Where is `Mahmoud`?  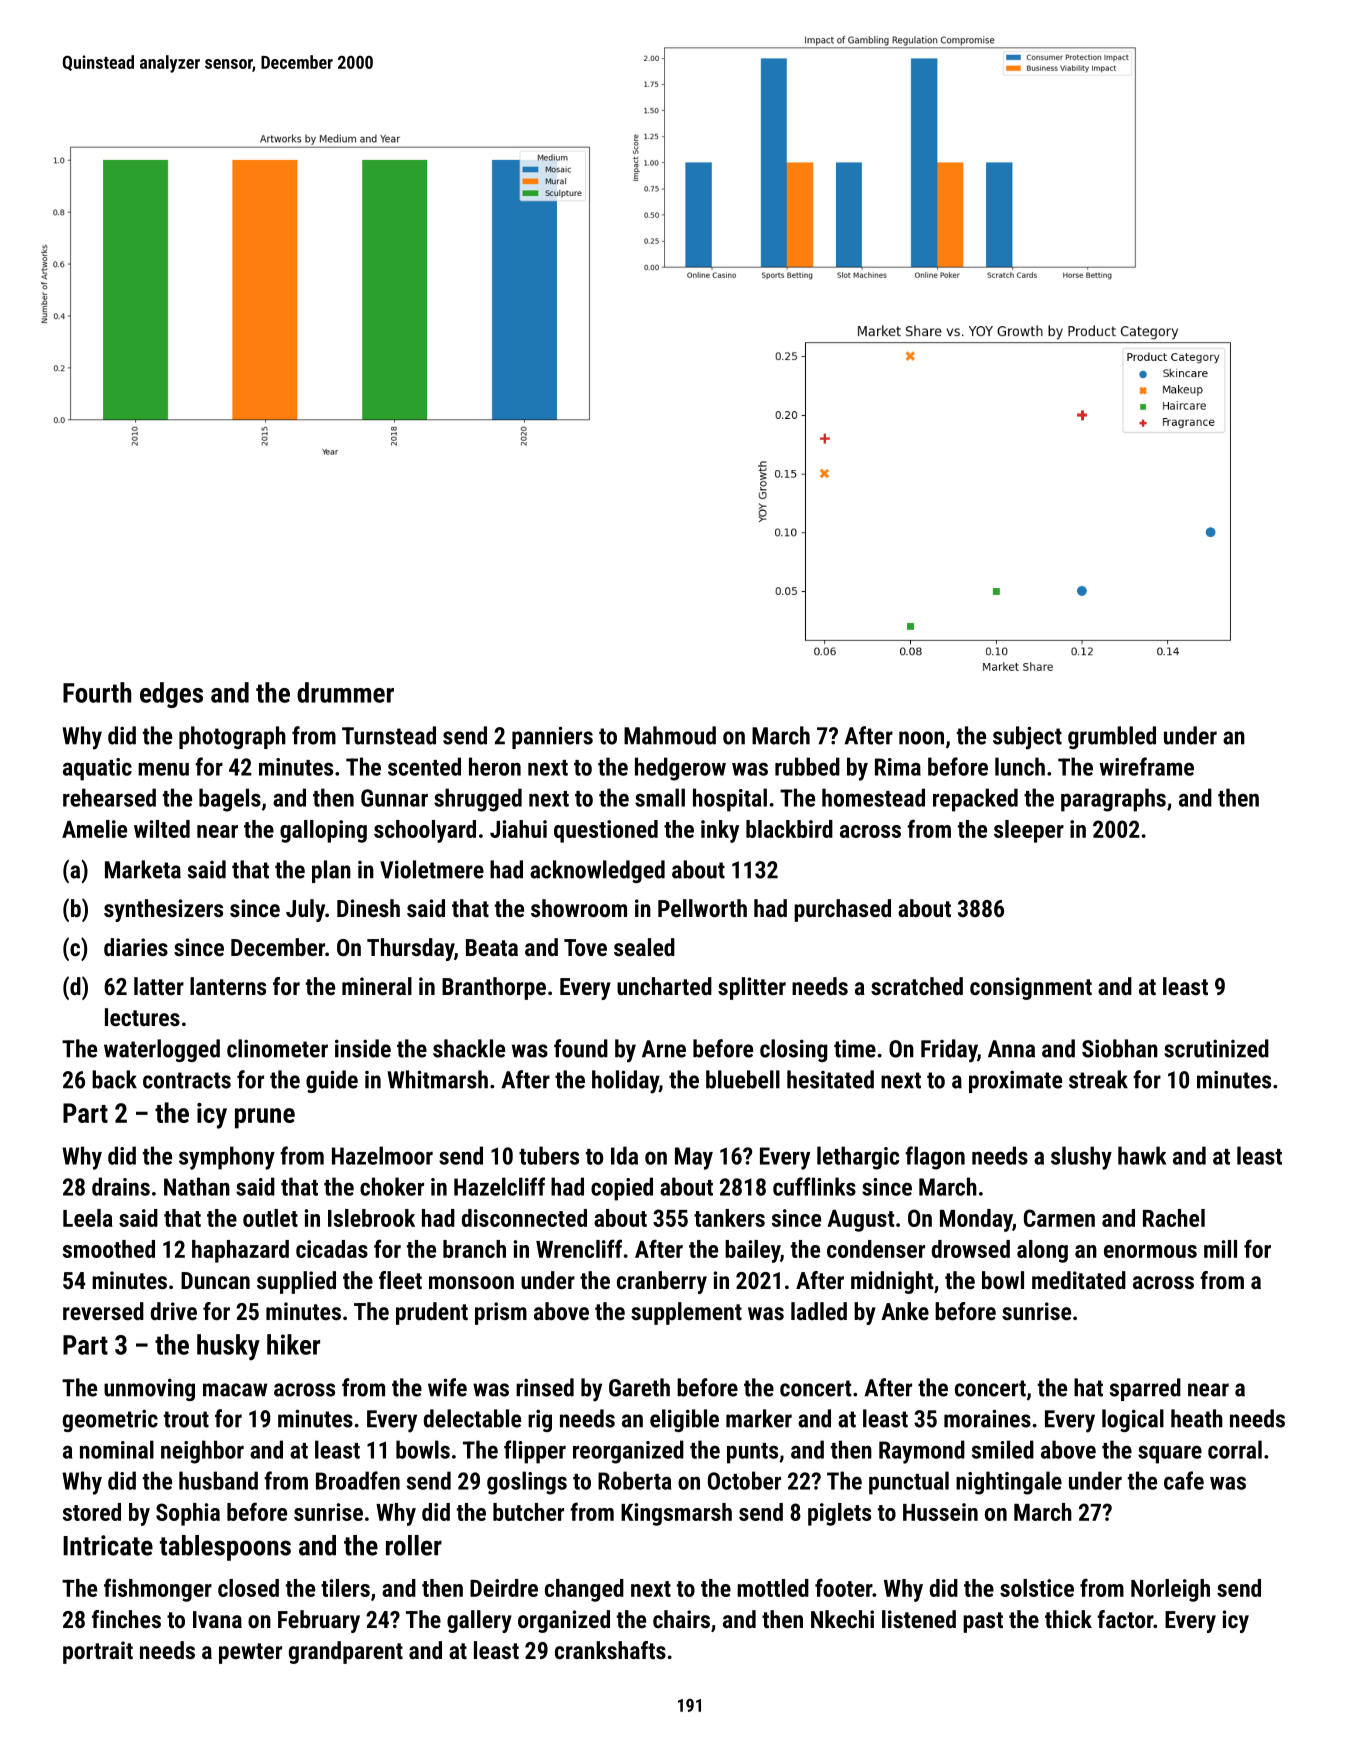 Mahmoud is located at coordinates (670, 735).
